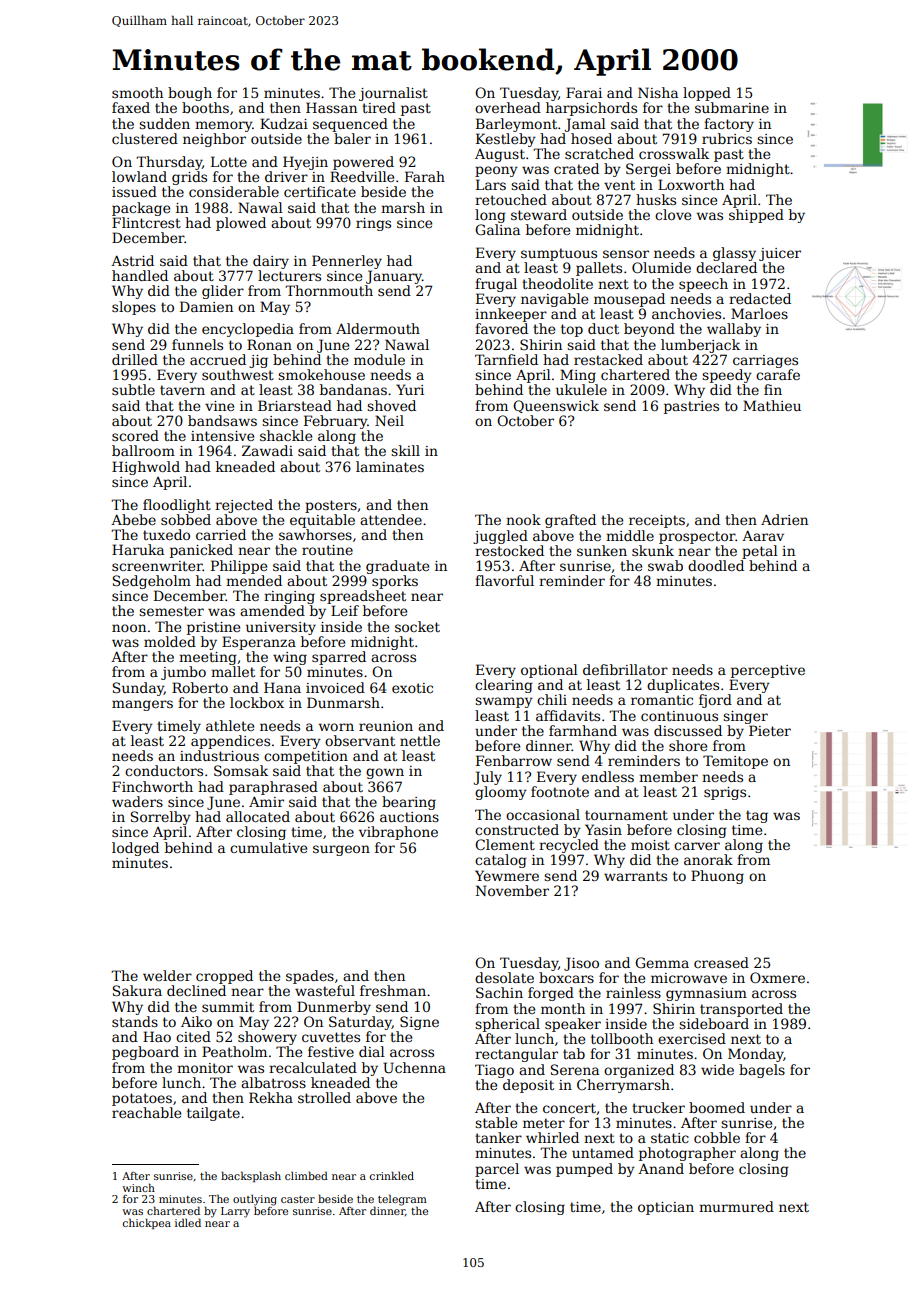 The height and width of the image is (1308, 924). I want to click on athlete, so click(230, 725).
